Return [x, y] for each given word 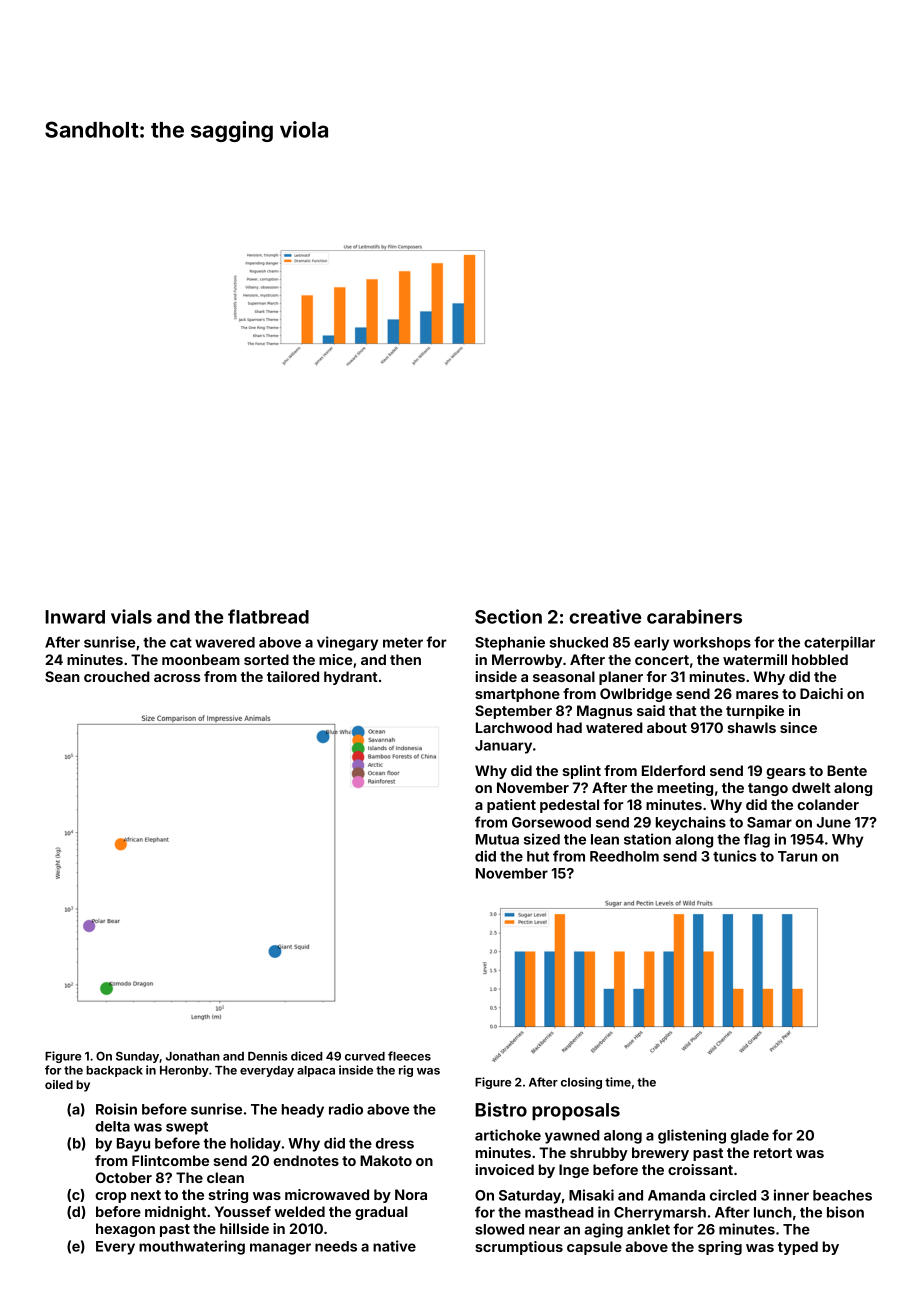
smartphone [517, 695]
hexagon [125, 1230]
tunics [734, 856]
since [798, 727]
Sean [62, 676]
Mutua [497, 839]
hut [538, 856]
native [394, 1246]
